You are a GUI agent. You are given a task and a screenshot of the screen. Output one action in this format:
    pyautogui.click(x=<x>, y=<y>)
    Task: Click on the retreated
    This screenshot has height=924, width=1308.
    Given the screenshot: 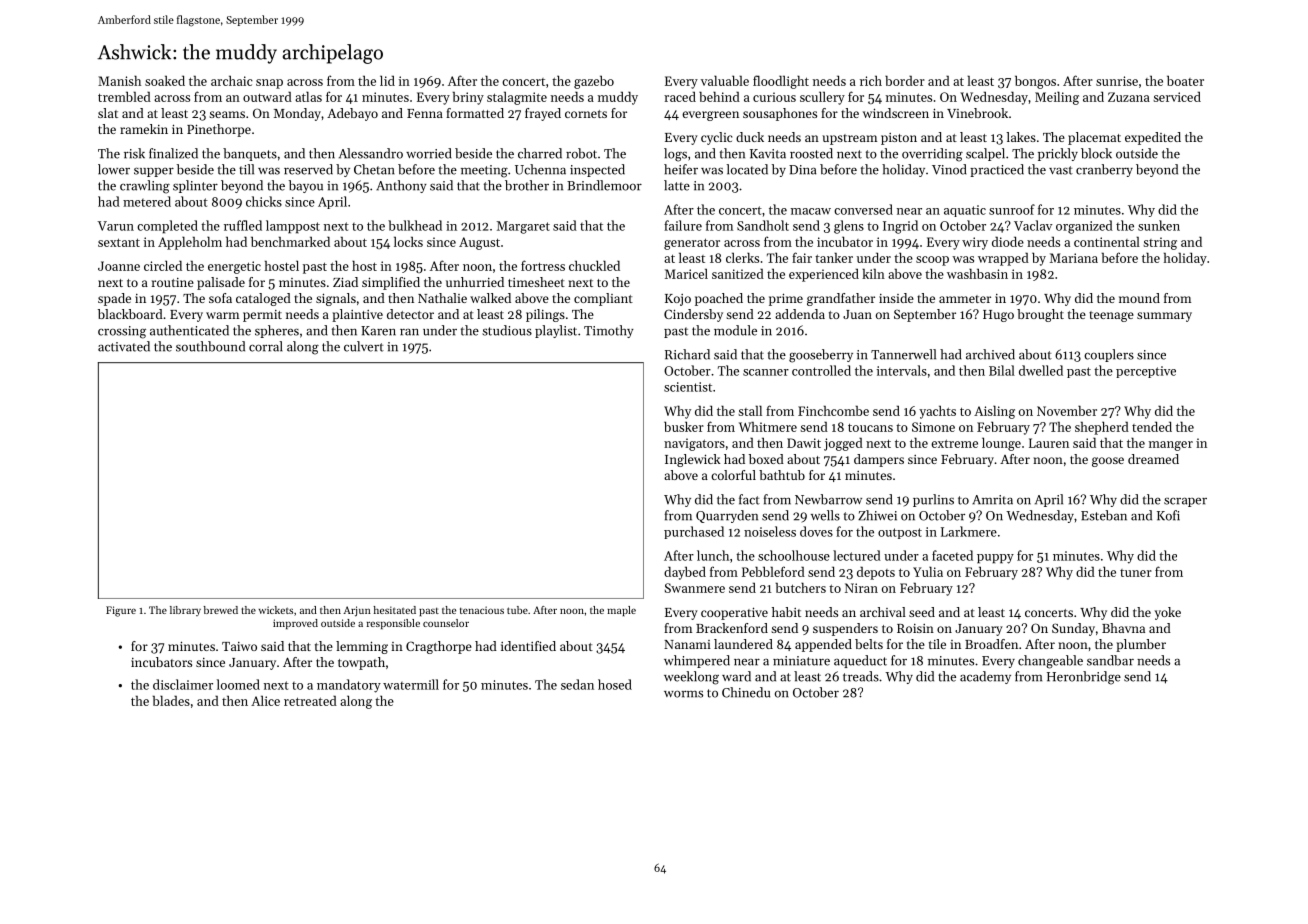 What is the action you would take?
    pyautogui.click(x=310, y=700)
